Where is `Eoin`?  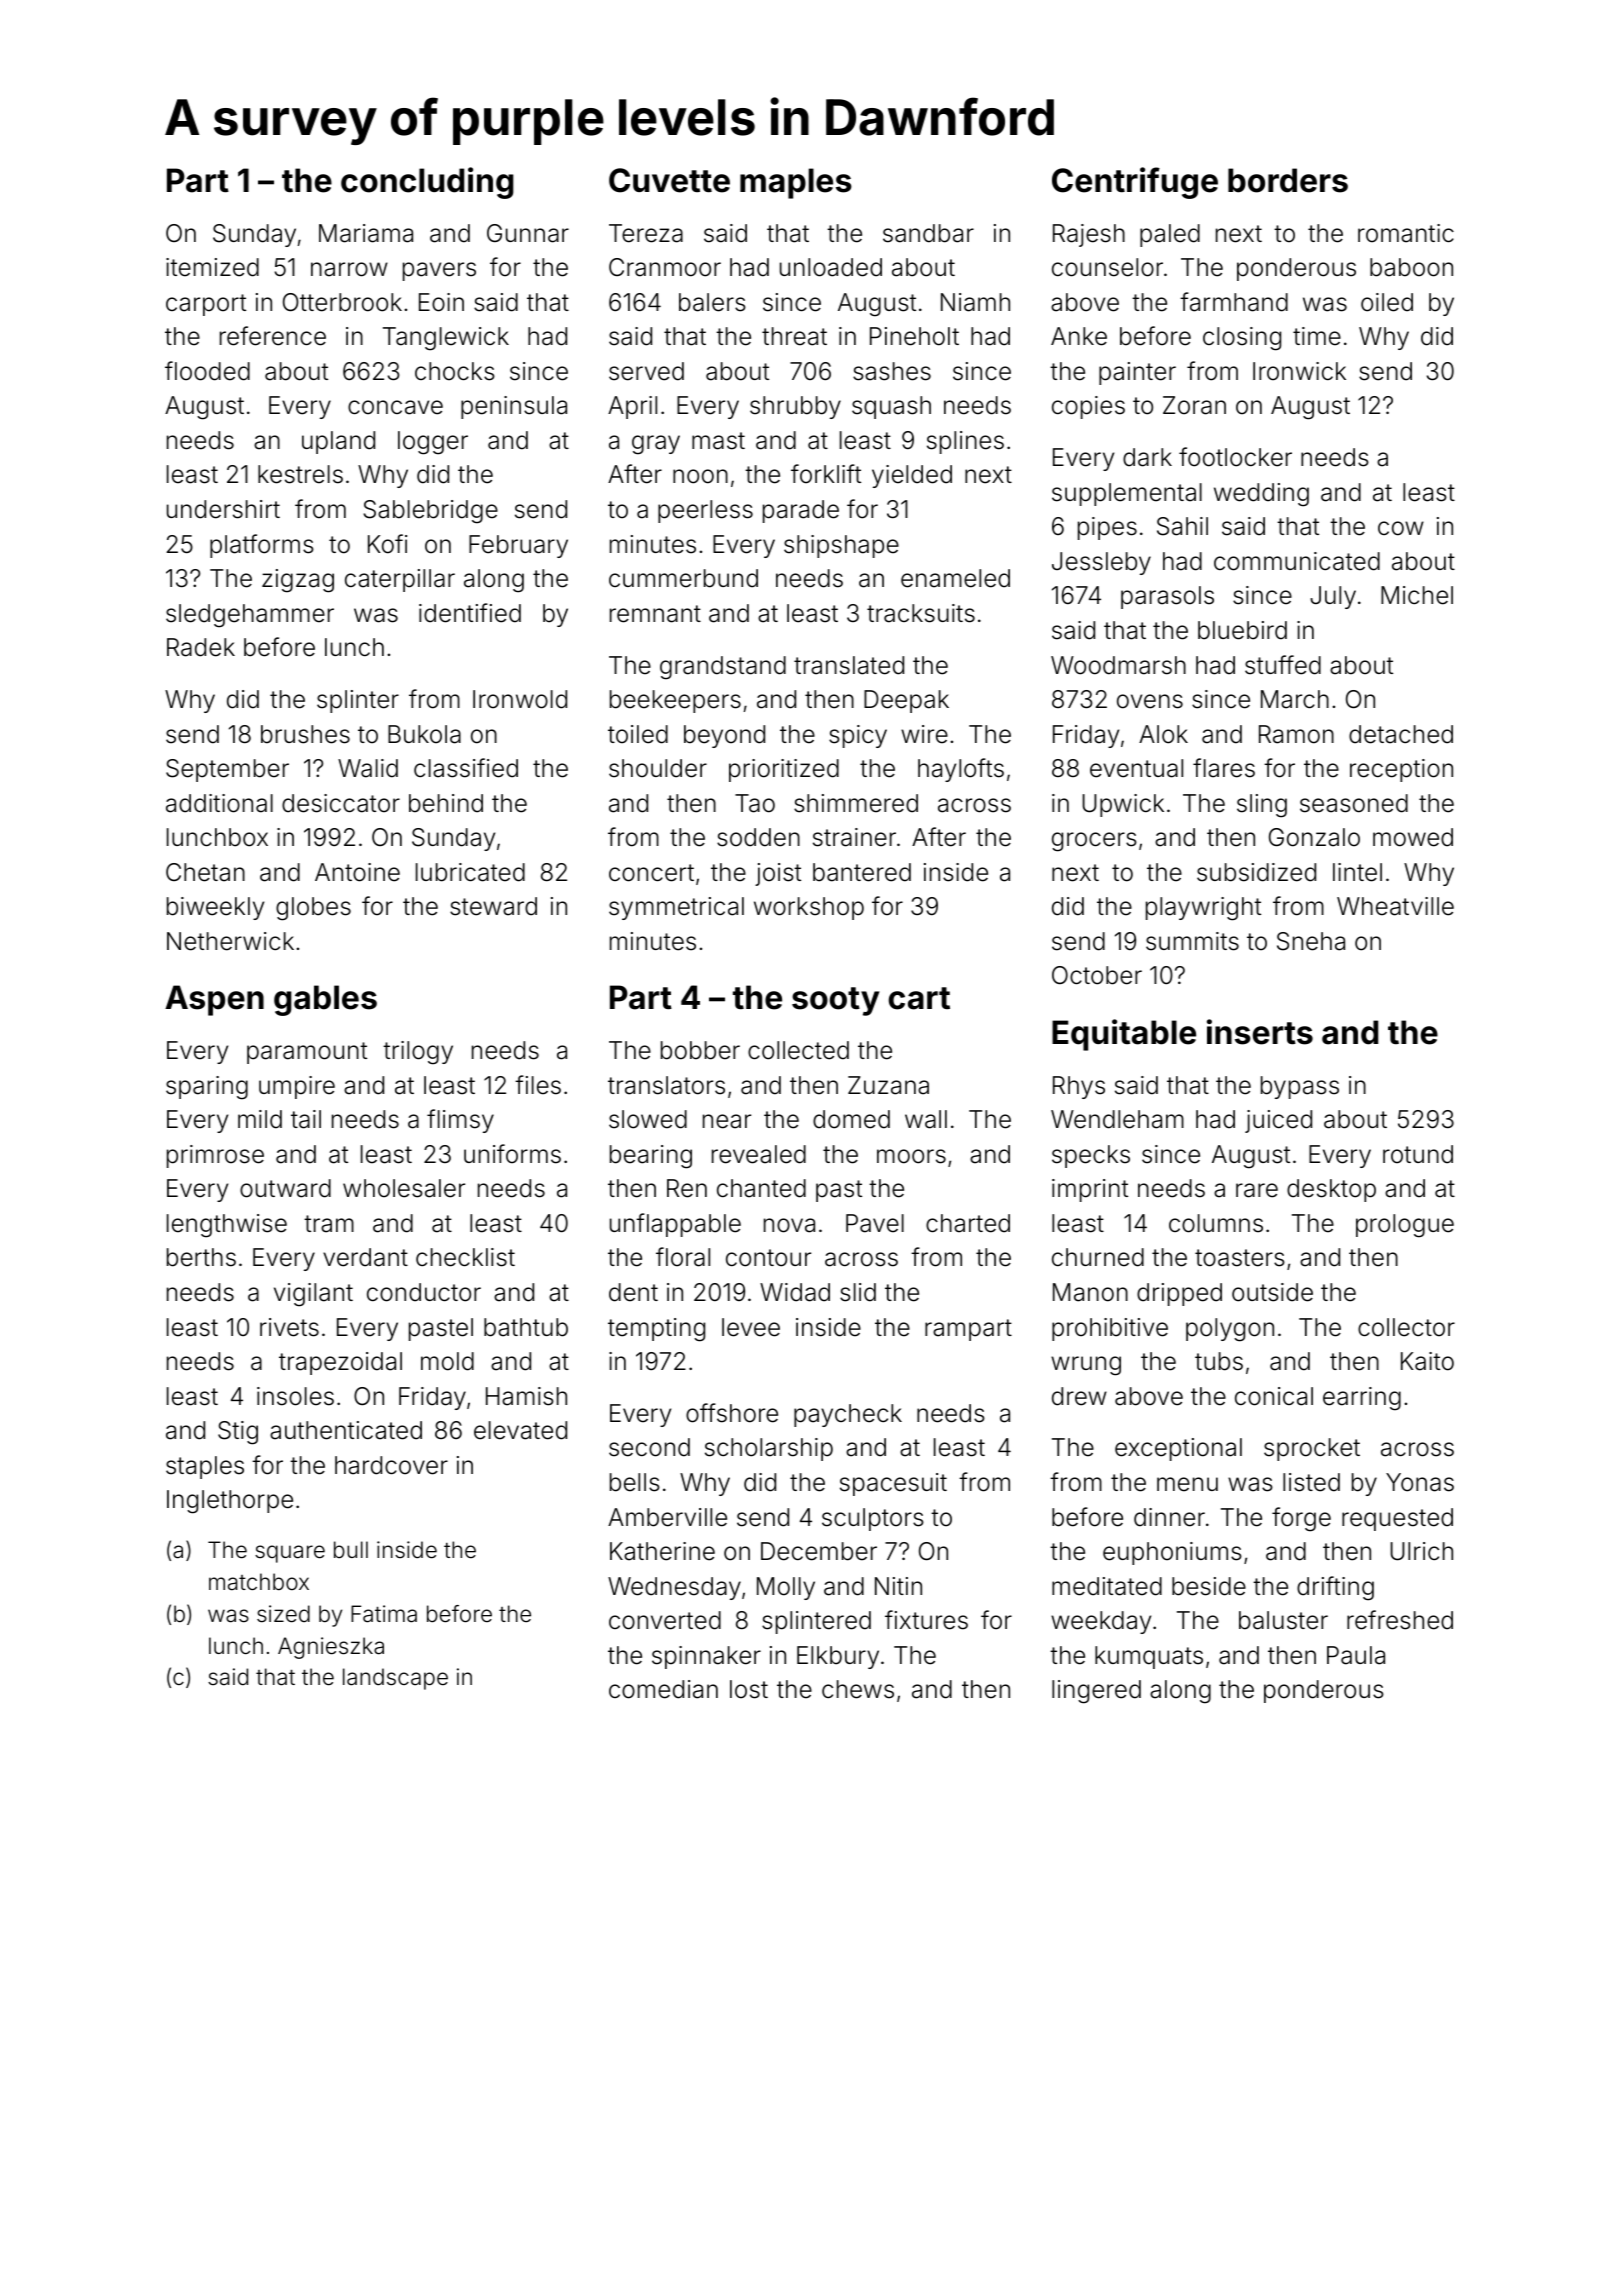
Eoin is located at coordinates (441, 302).
